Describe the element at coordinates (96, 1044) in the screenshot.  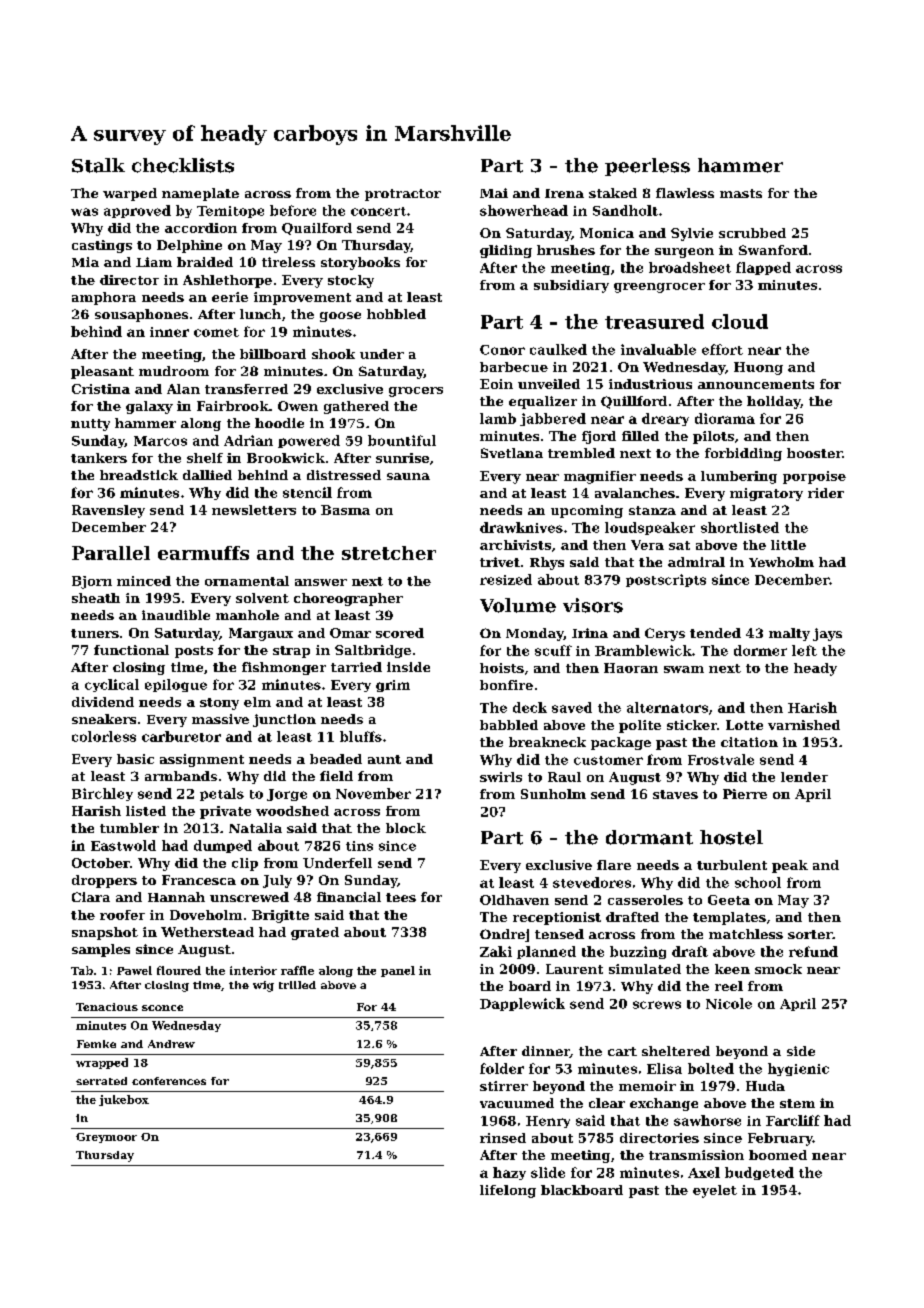
I see `Femke` at that location.
